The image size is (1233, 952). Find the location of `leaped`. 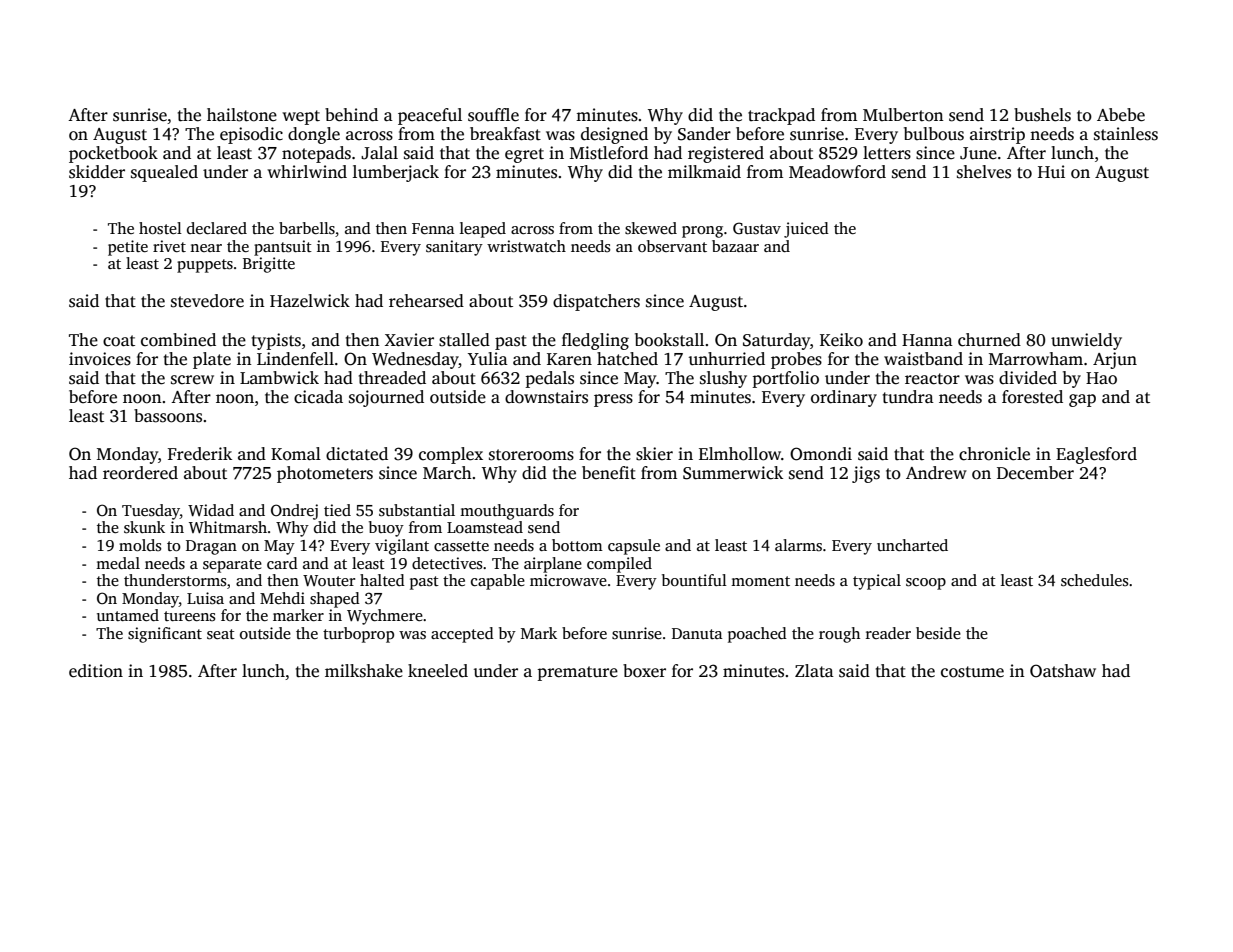

leaped is located at coordinates (483, 230).
